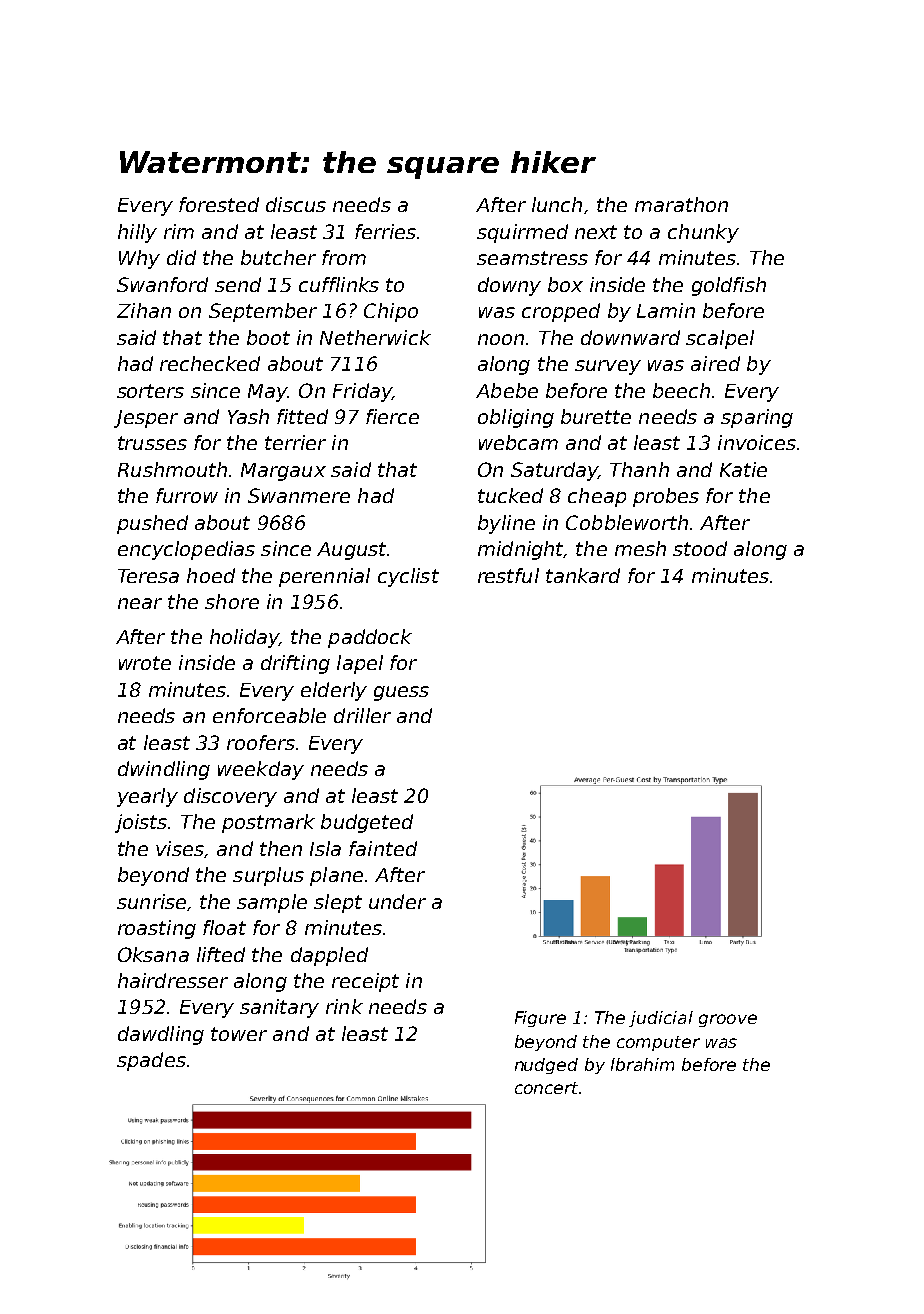 The image size is (924, 1314). I want to click on joists, so click(141, 823).
